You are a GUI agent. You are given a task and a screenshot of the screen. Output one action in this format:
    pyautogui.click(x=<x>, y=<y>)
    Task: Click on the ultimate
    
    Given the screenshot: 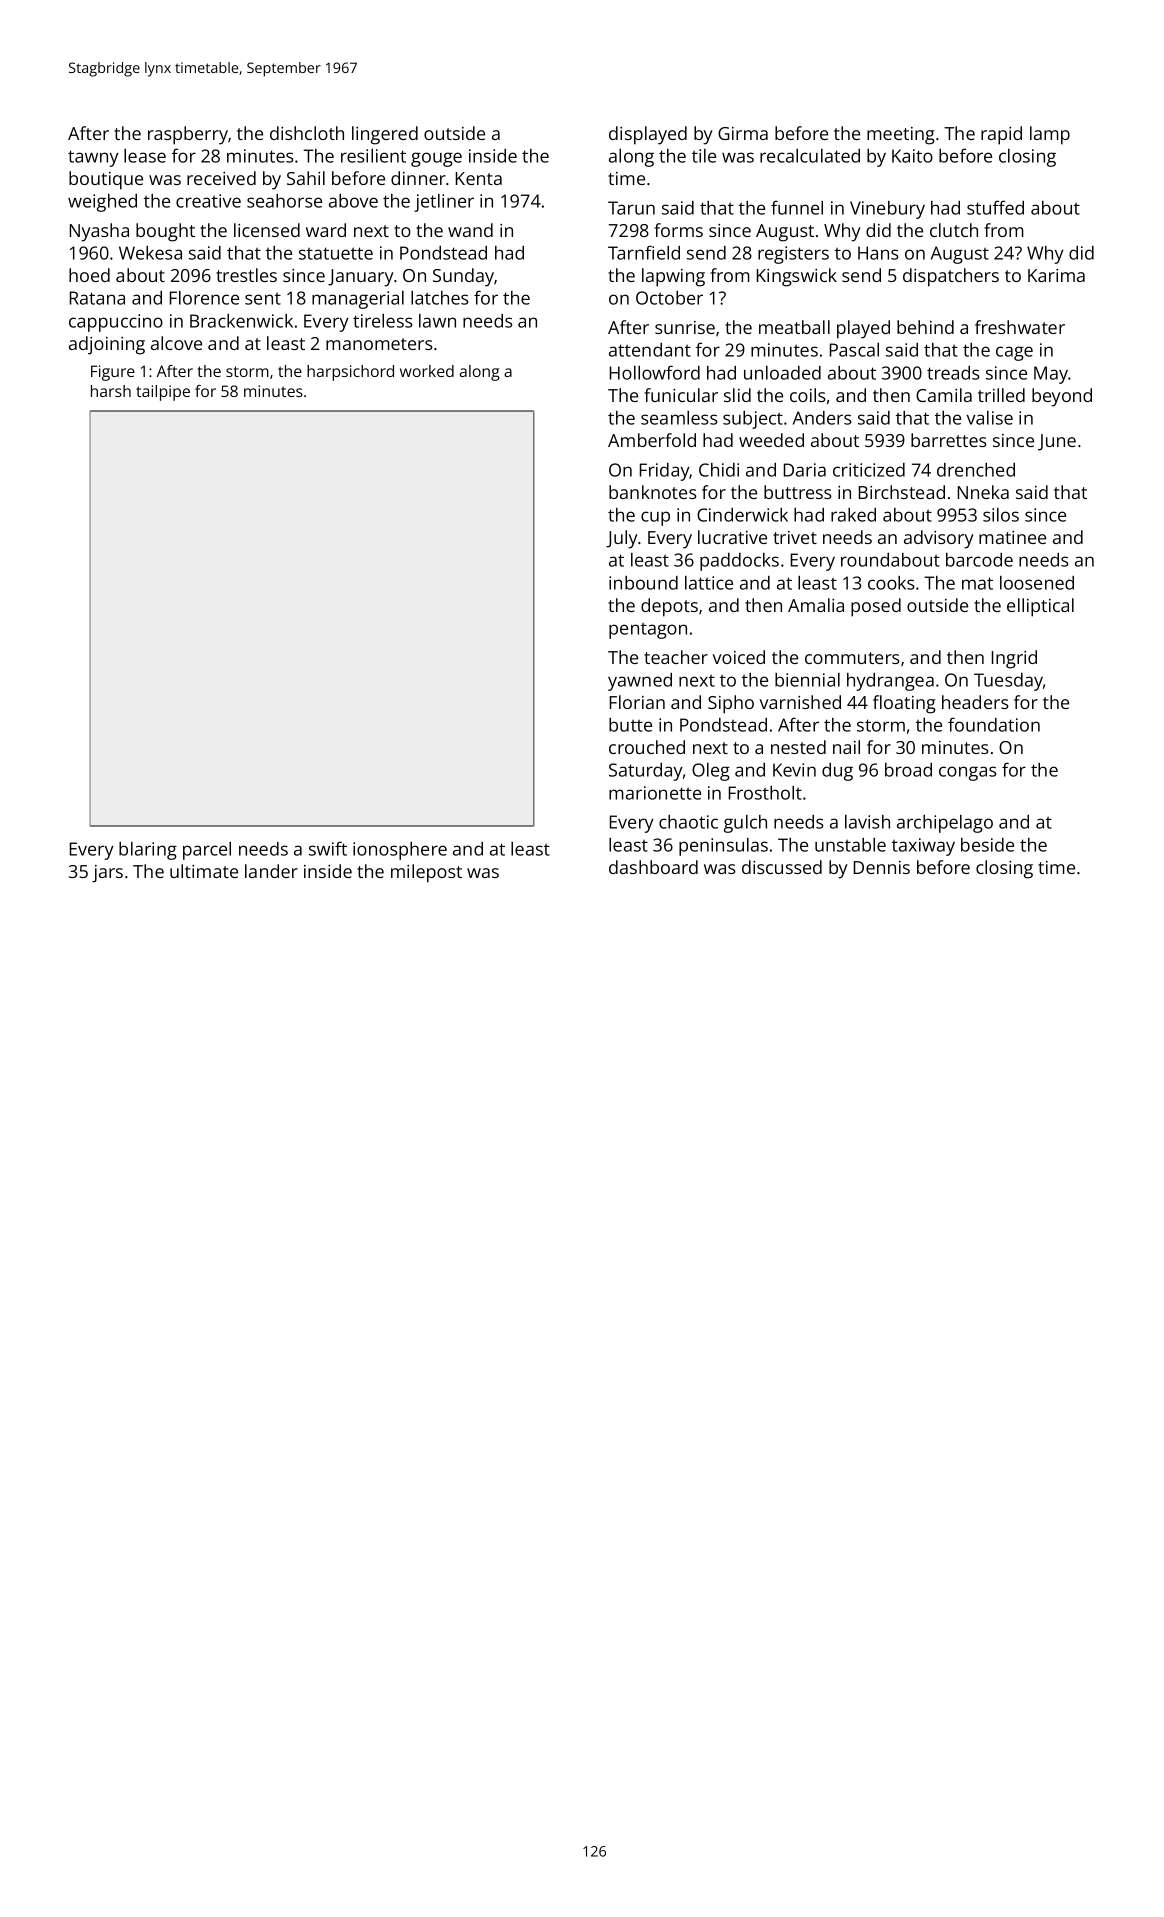 What is the action you would take?
    pyautogui.click(x=204, y=871)
